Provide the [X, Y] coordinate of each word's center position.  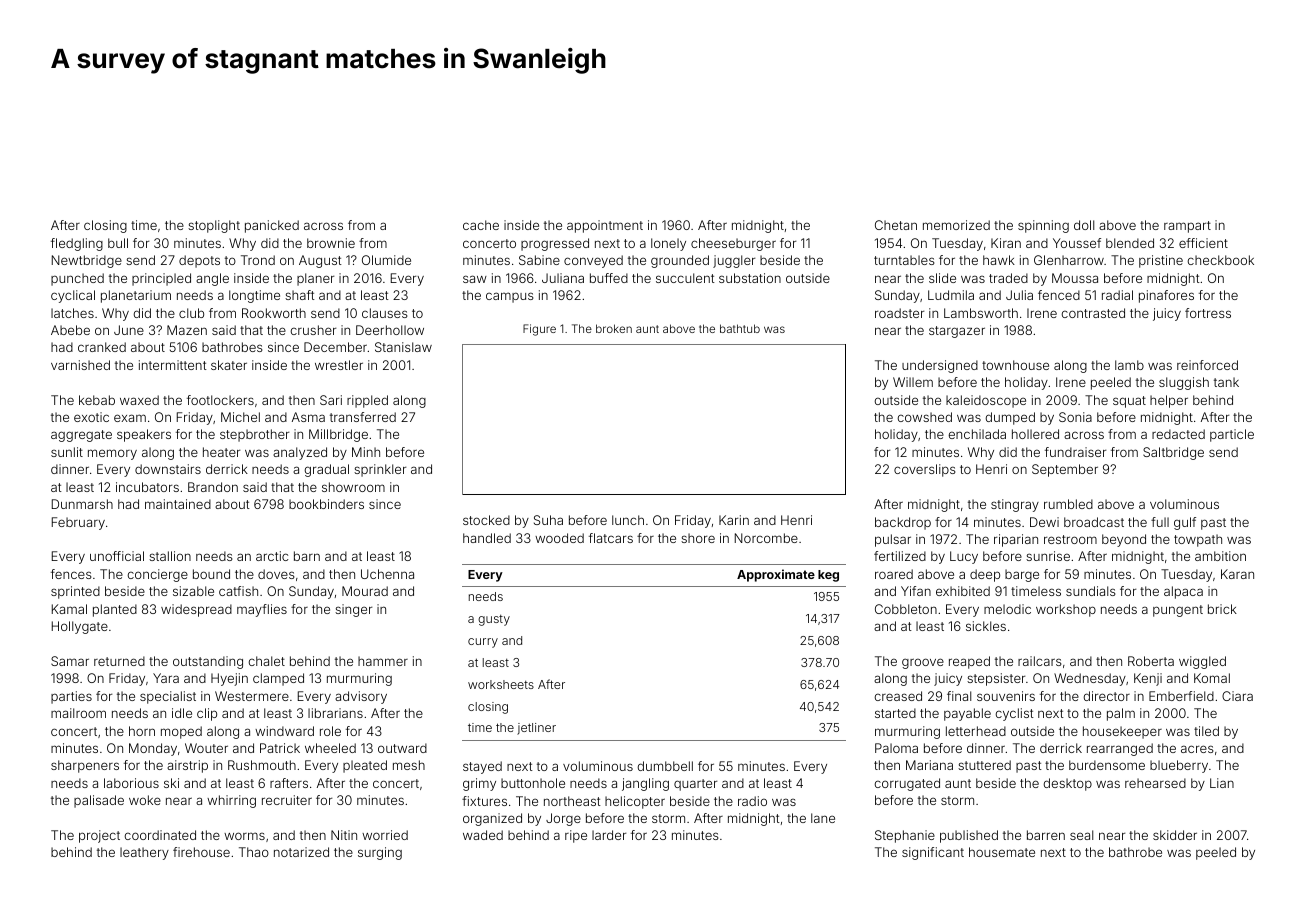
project [99, 836]
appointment [605, 226]
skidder [1175, 835]
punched [77, 279]
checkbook [1220, 260]
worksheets [501, 684]
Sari [331, 400]
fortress [1208, 313]
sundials [1091, 591]
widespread [196, 610]
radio [752, 801]
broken [614, 328]
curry [483, 643]
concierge [157, 575]
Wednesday [1090, 679]
